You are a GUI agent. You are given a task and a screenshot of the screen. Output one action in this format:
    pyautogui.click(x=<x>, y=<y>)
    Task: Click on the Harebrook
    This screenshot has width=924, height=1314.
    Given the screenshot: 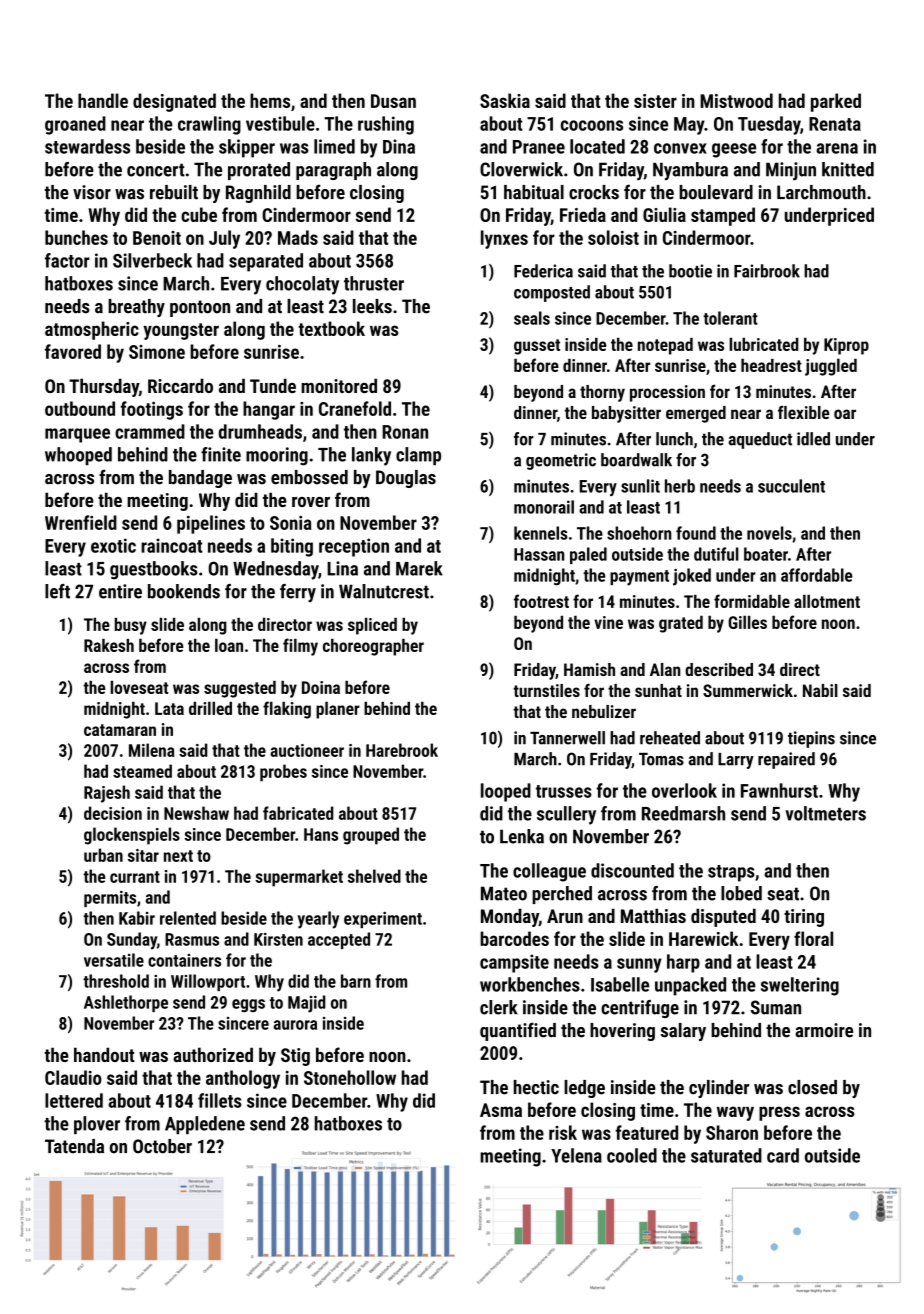 What is the action you would take?
    pyautogui.click(x=402, y=750)
